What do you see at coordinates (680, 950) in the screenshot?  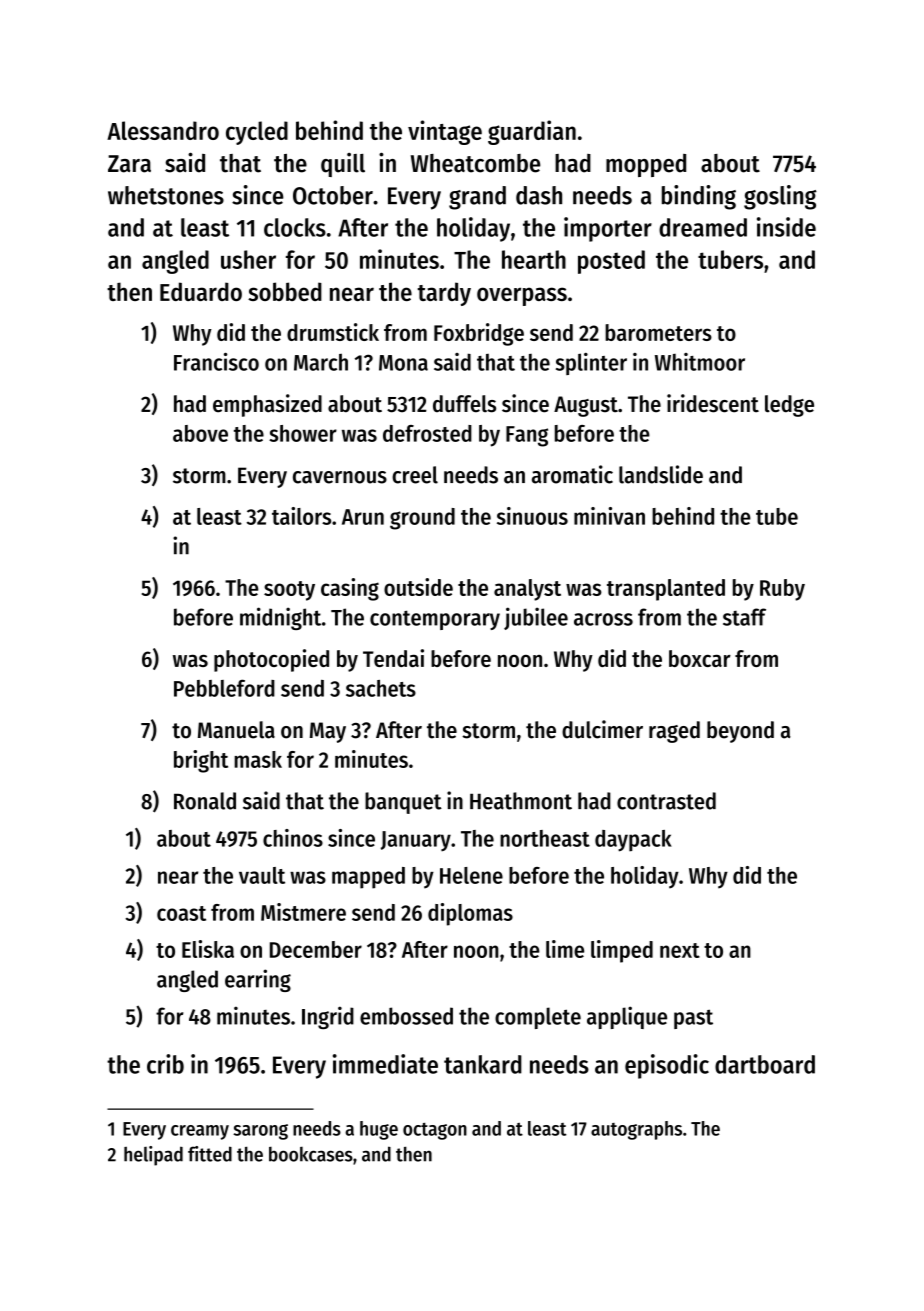 I see `next` at bounding box center [680, 950].
